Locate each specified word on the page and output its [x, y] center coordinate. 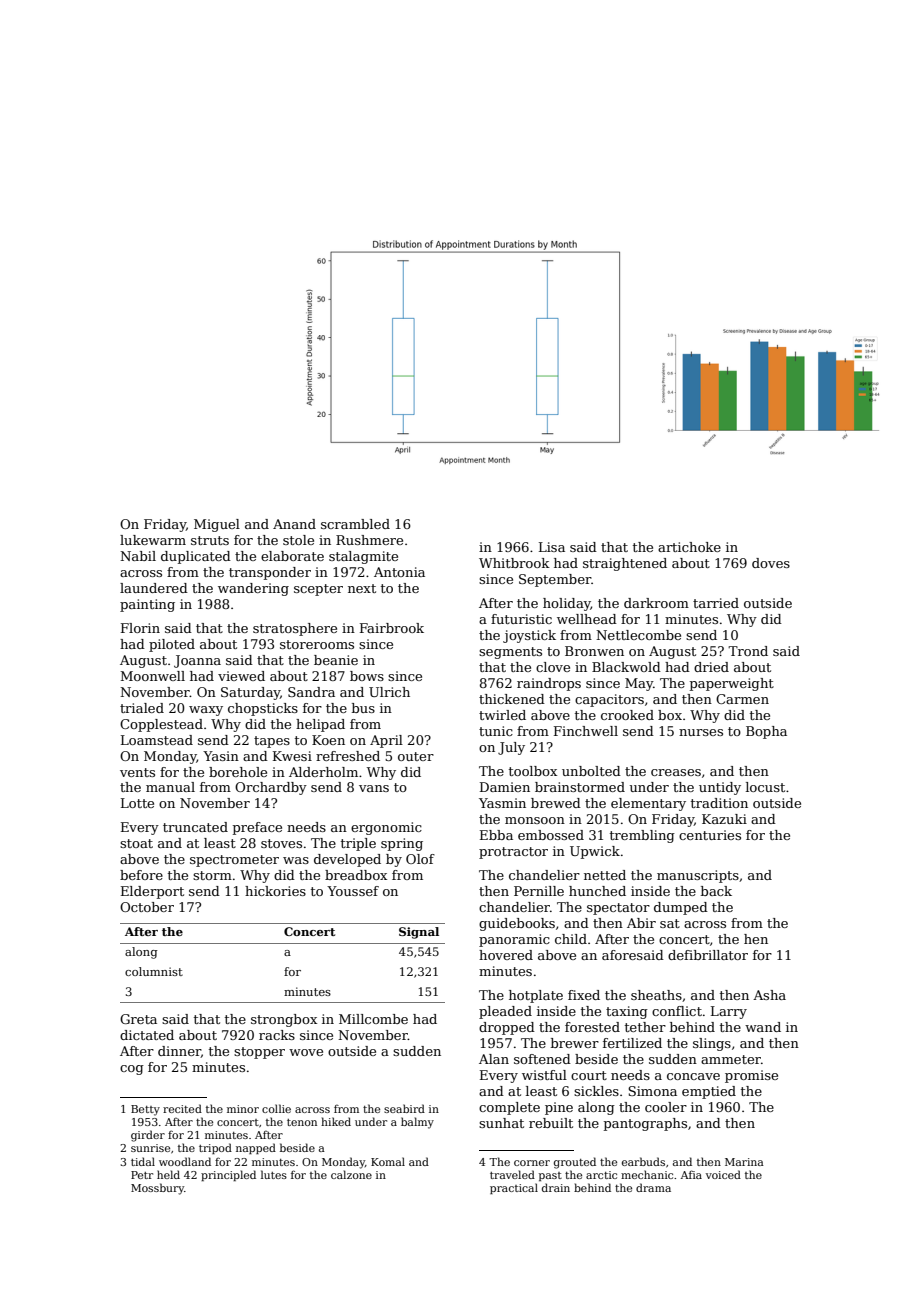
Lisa [552, 547]
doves [771, 563]
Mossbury [157, 1189]
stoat [136, 843]
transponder [270, 573]
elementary [648, 804]
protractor [513, 853]
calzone [351, 1174]
